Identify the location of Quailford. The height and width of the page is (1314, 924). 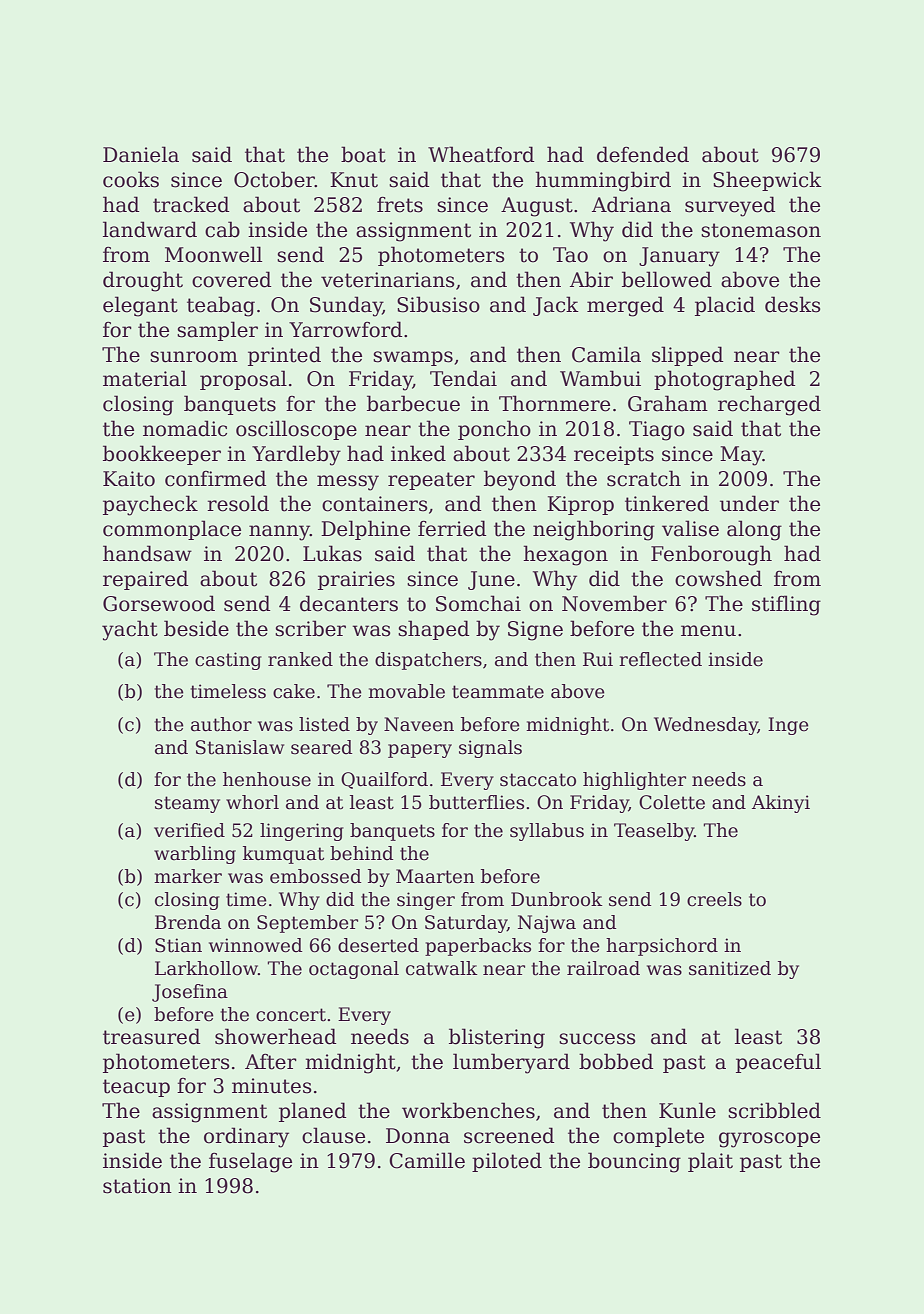
(384, 780).
